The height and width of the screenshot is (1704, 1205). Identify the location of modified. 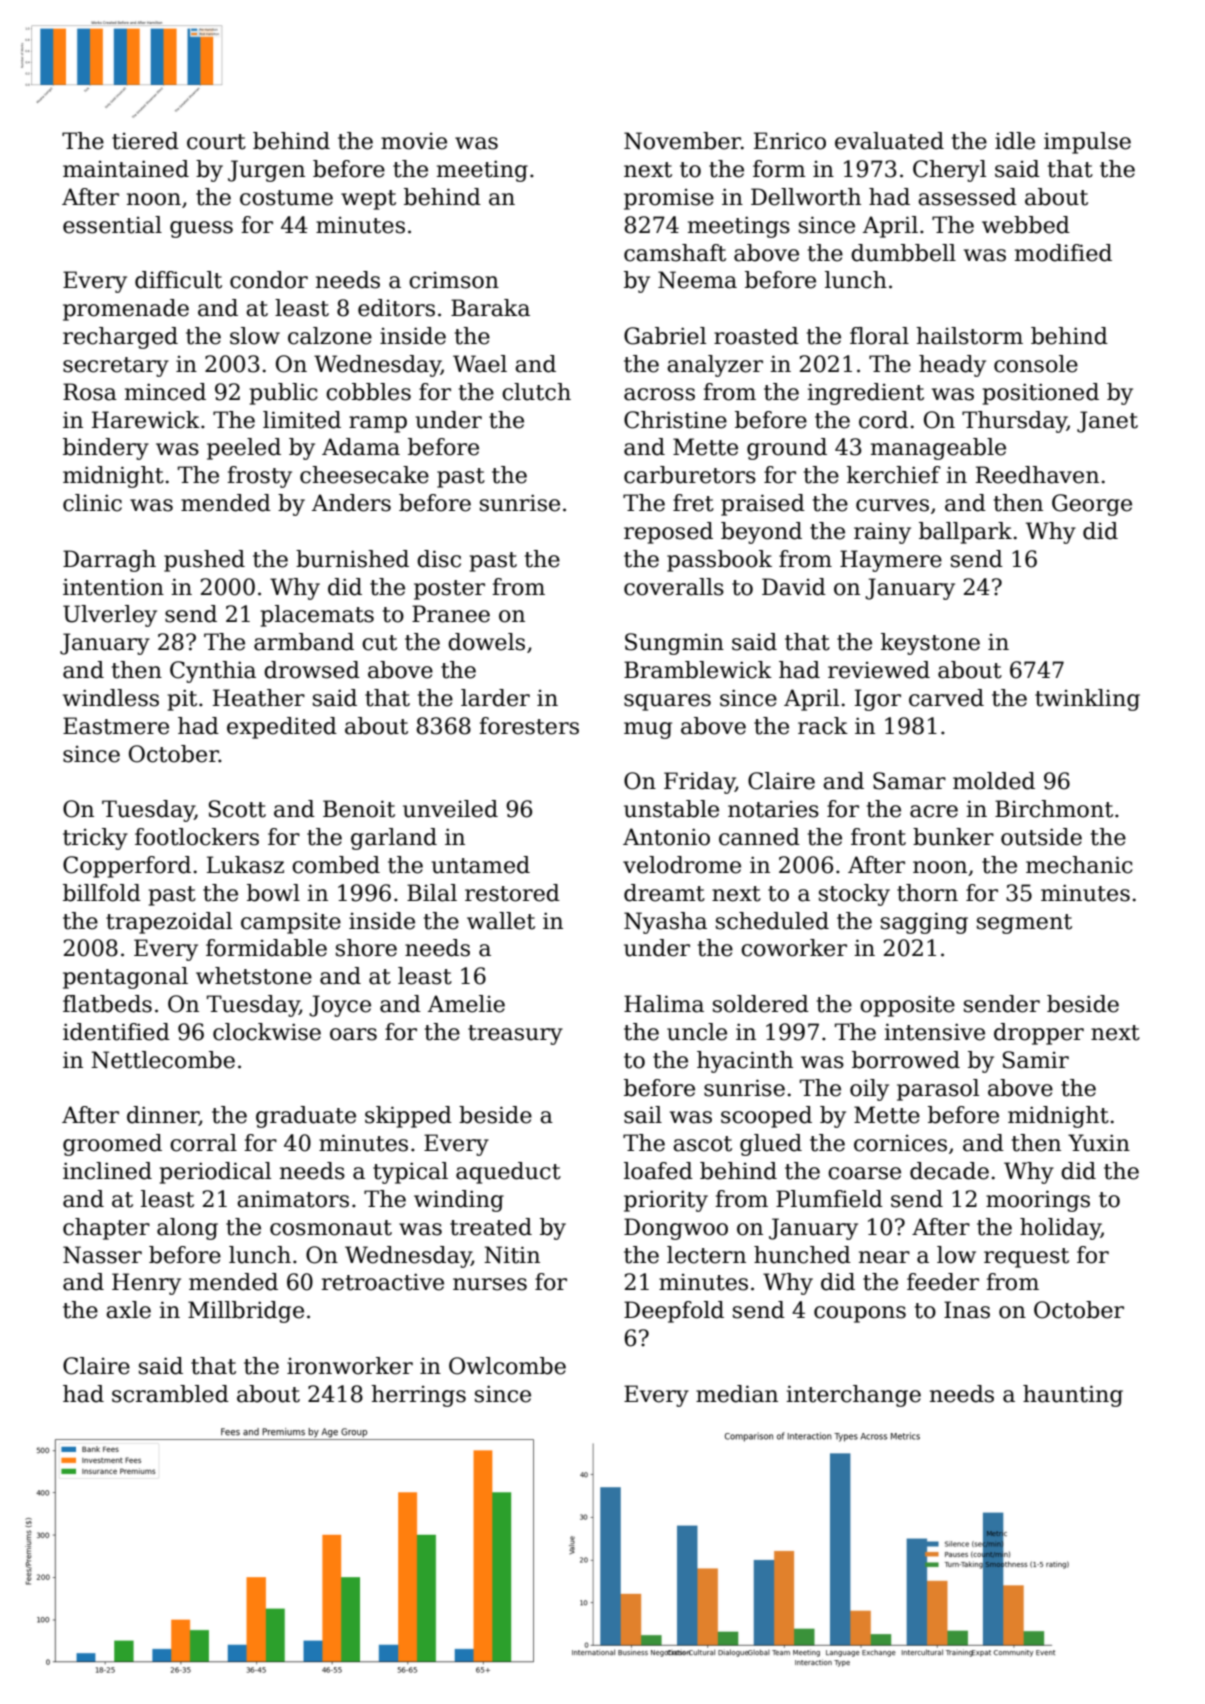
(1063, 253).
